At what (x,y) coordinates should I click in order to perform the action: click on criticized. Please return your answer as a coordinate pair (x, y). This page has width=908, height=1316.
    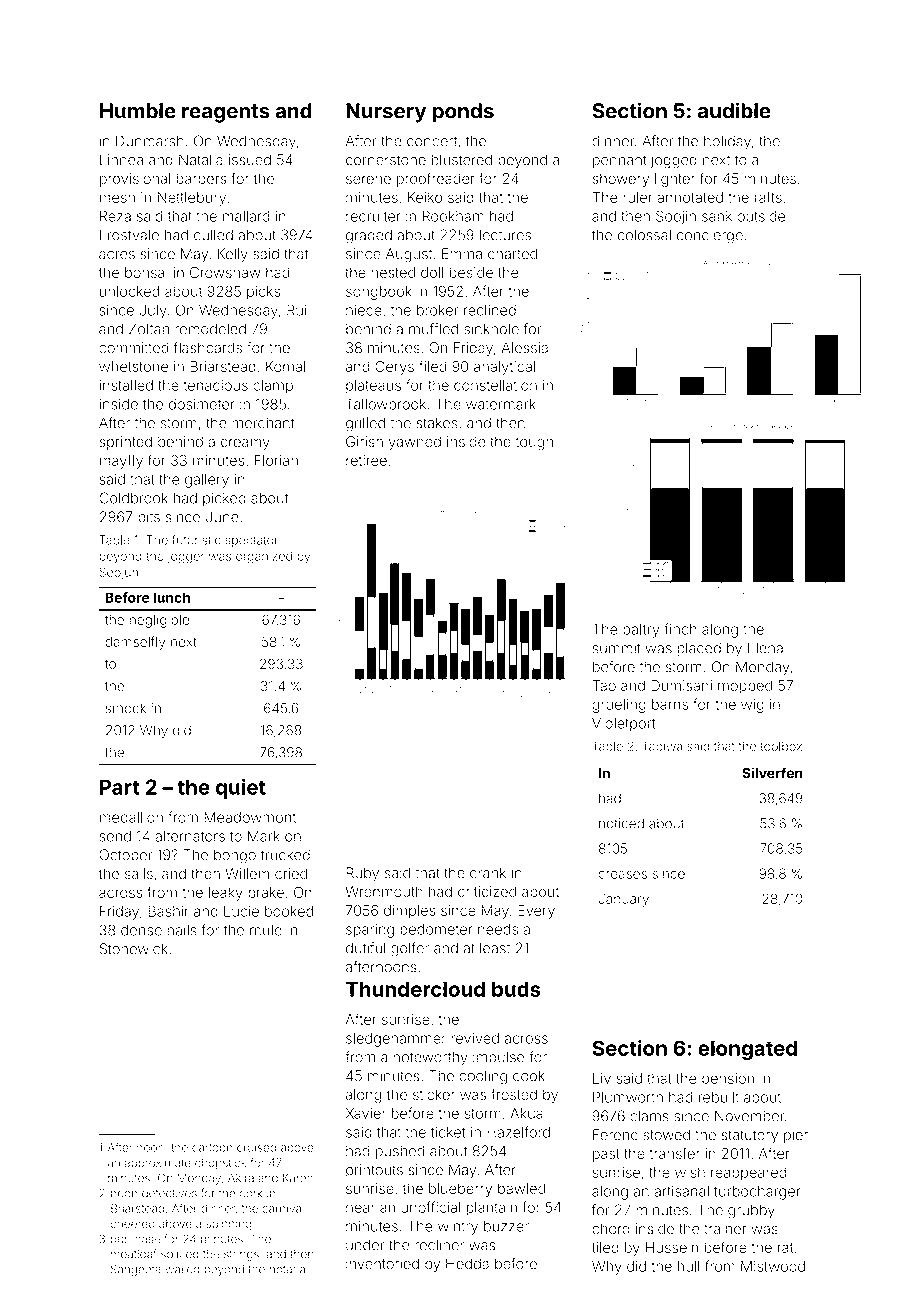
    Looking at the image, I should click on (487, 892).
